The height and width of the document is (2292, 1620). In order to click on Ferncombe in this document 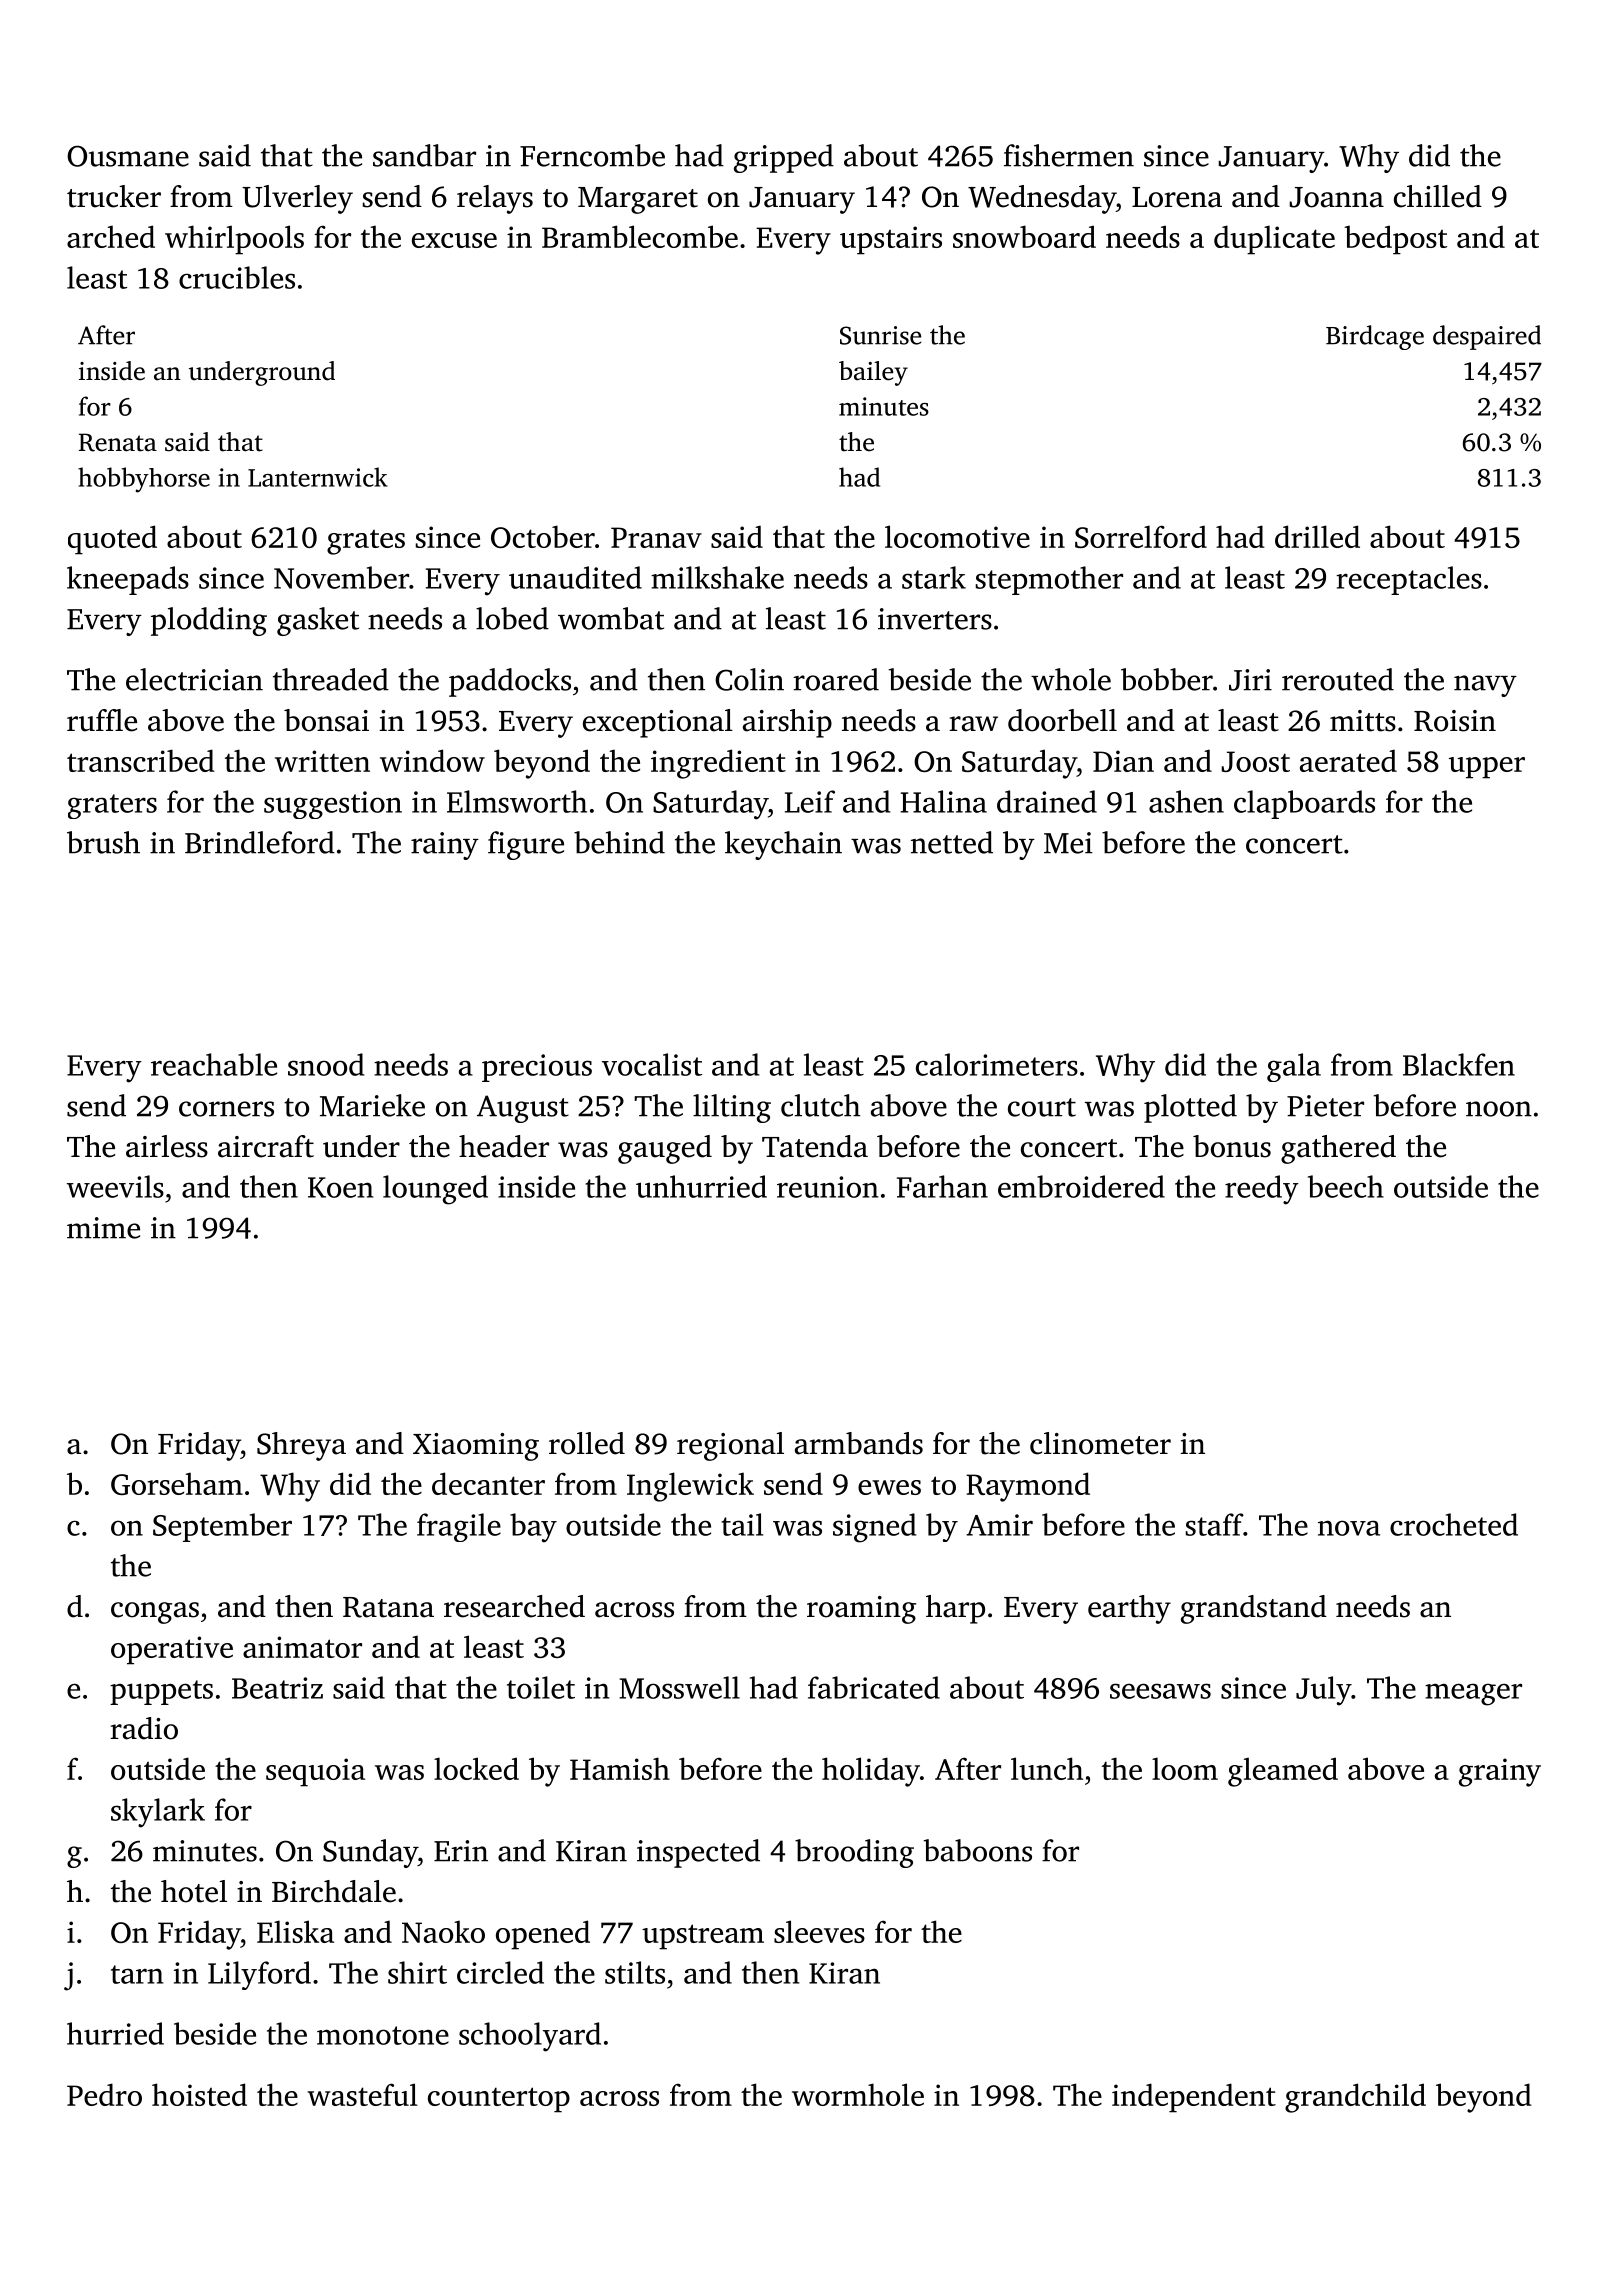, I will do `click(592, 155)`.
